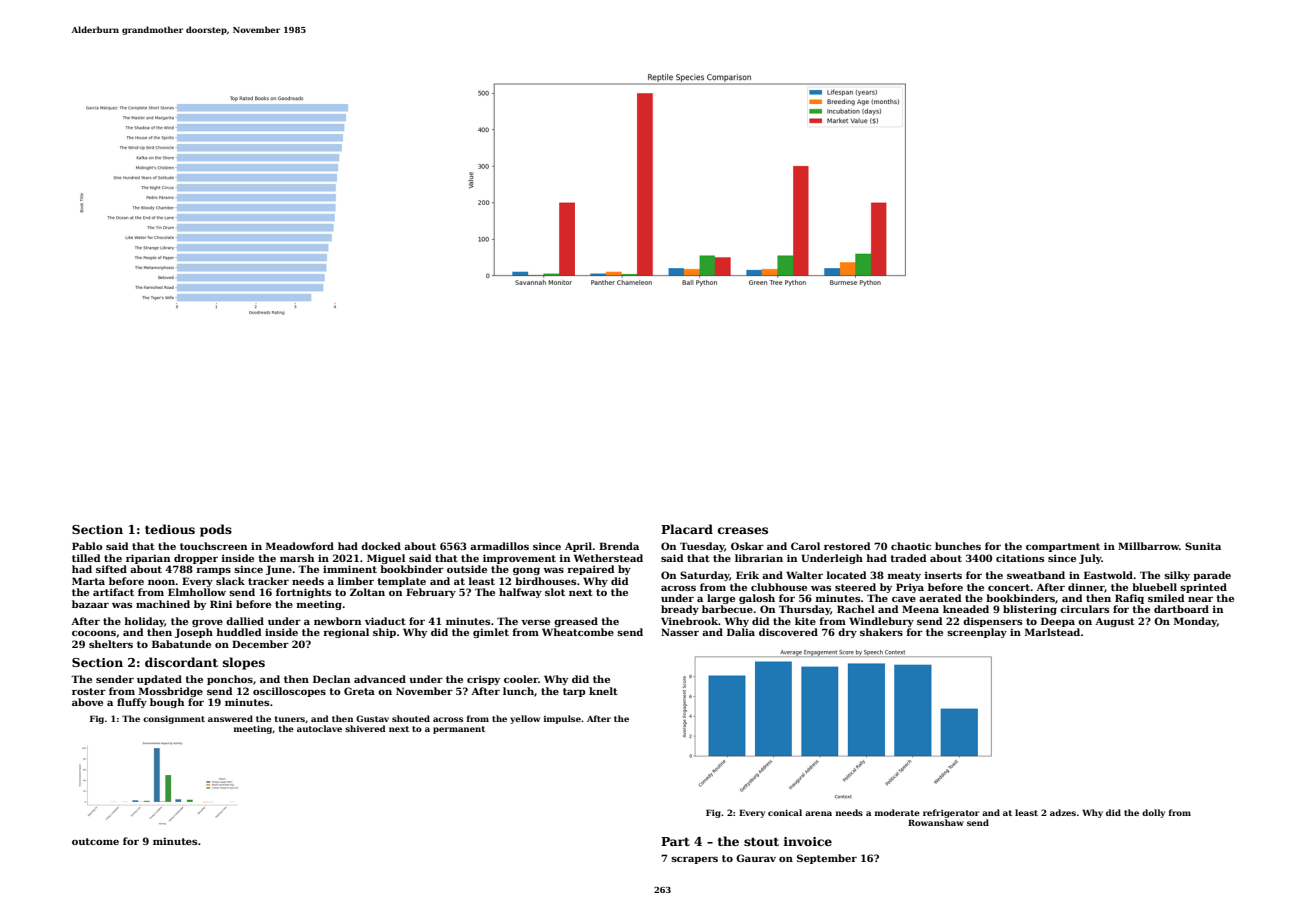 This screenshot has width=1308, height=924. What do you see at coordinates (367, 592) in the screenshot?
I see `Zoltan` at bounding box center [367, 592].
